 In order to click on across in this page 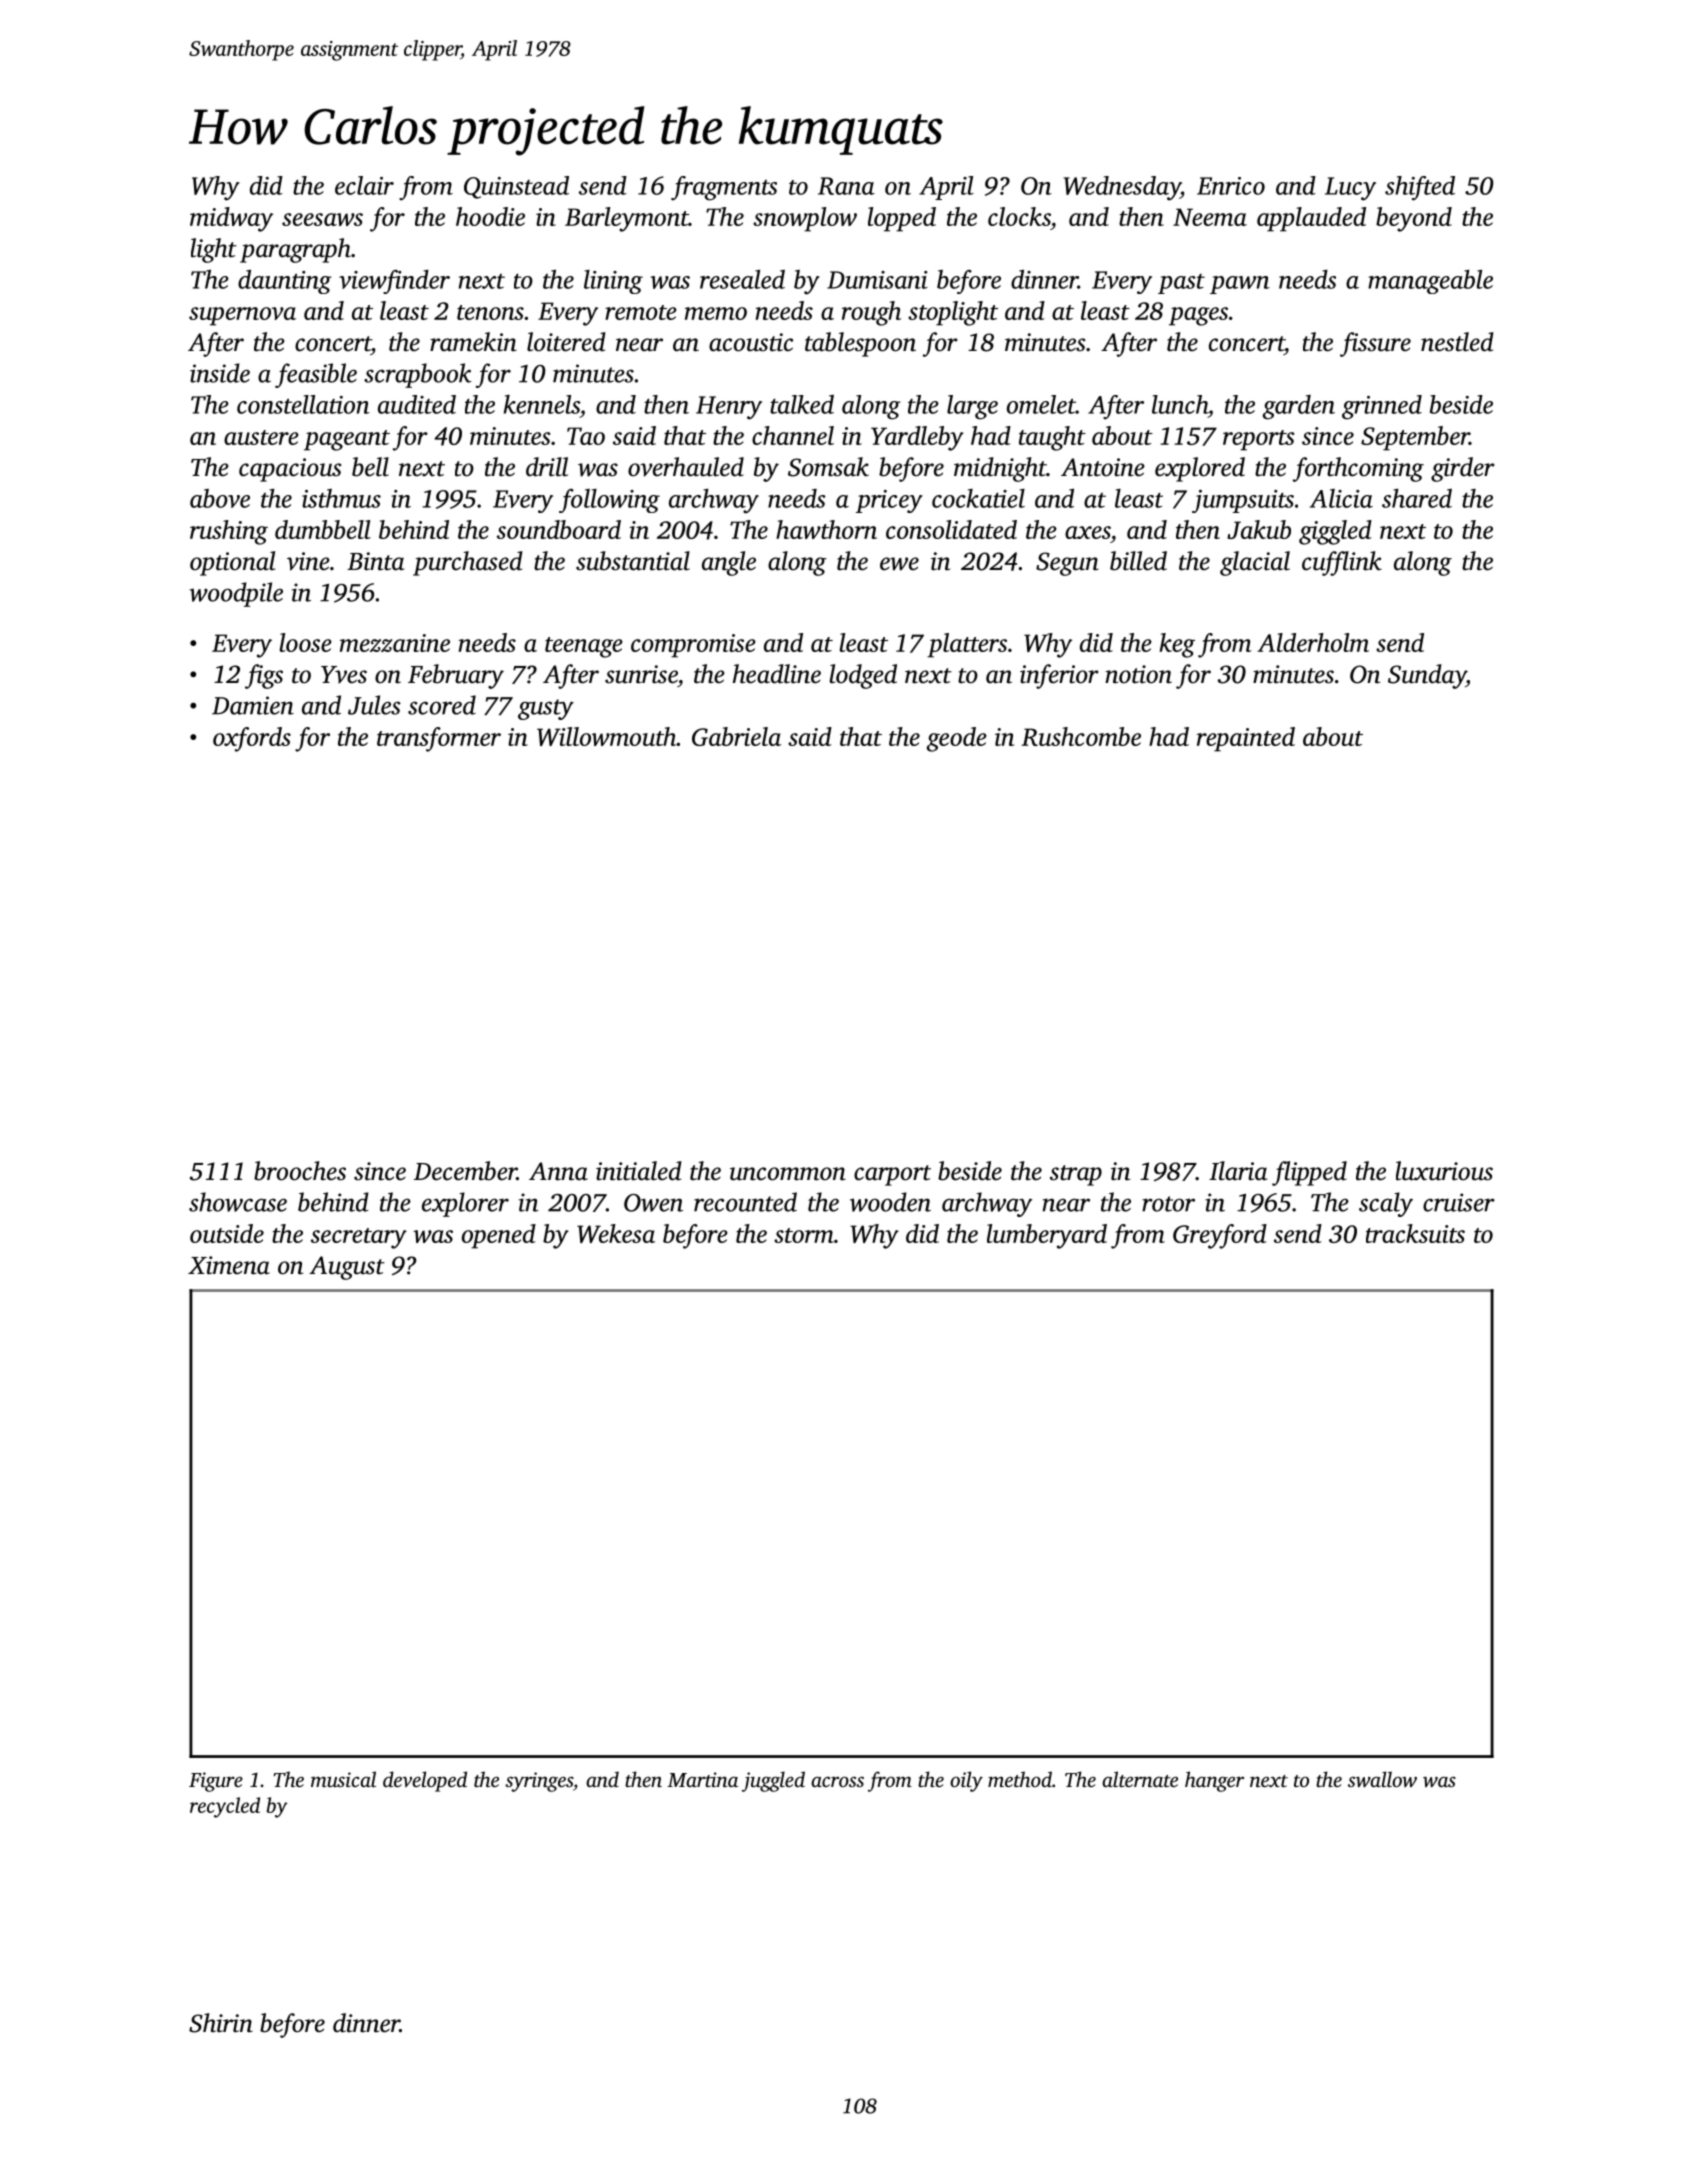, I will do `click(837, 1781)`.
